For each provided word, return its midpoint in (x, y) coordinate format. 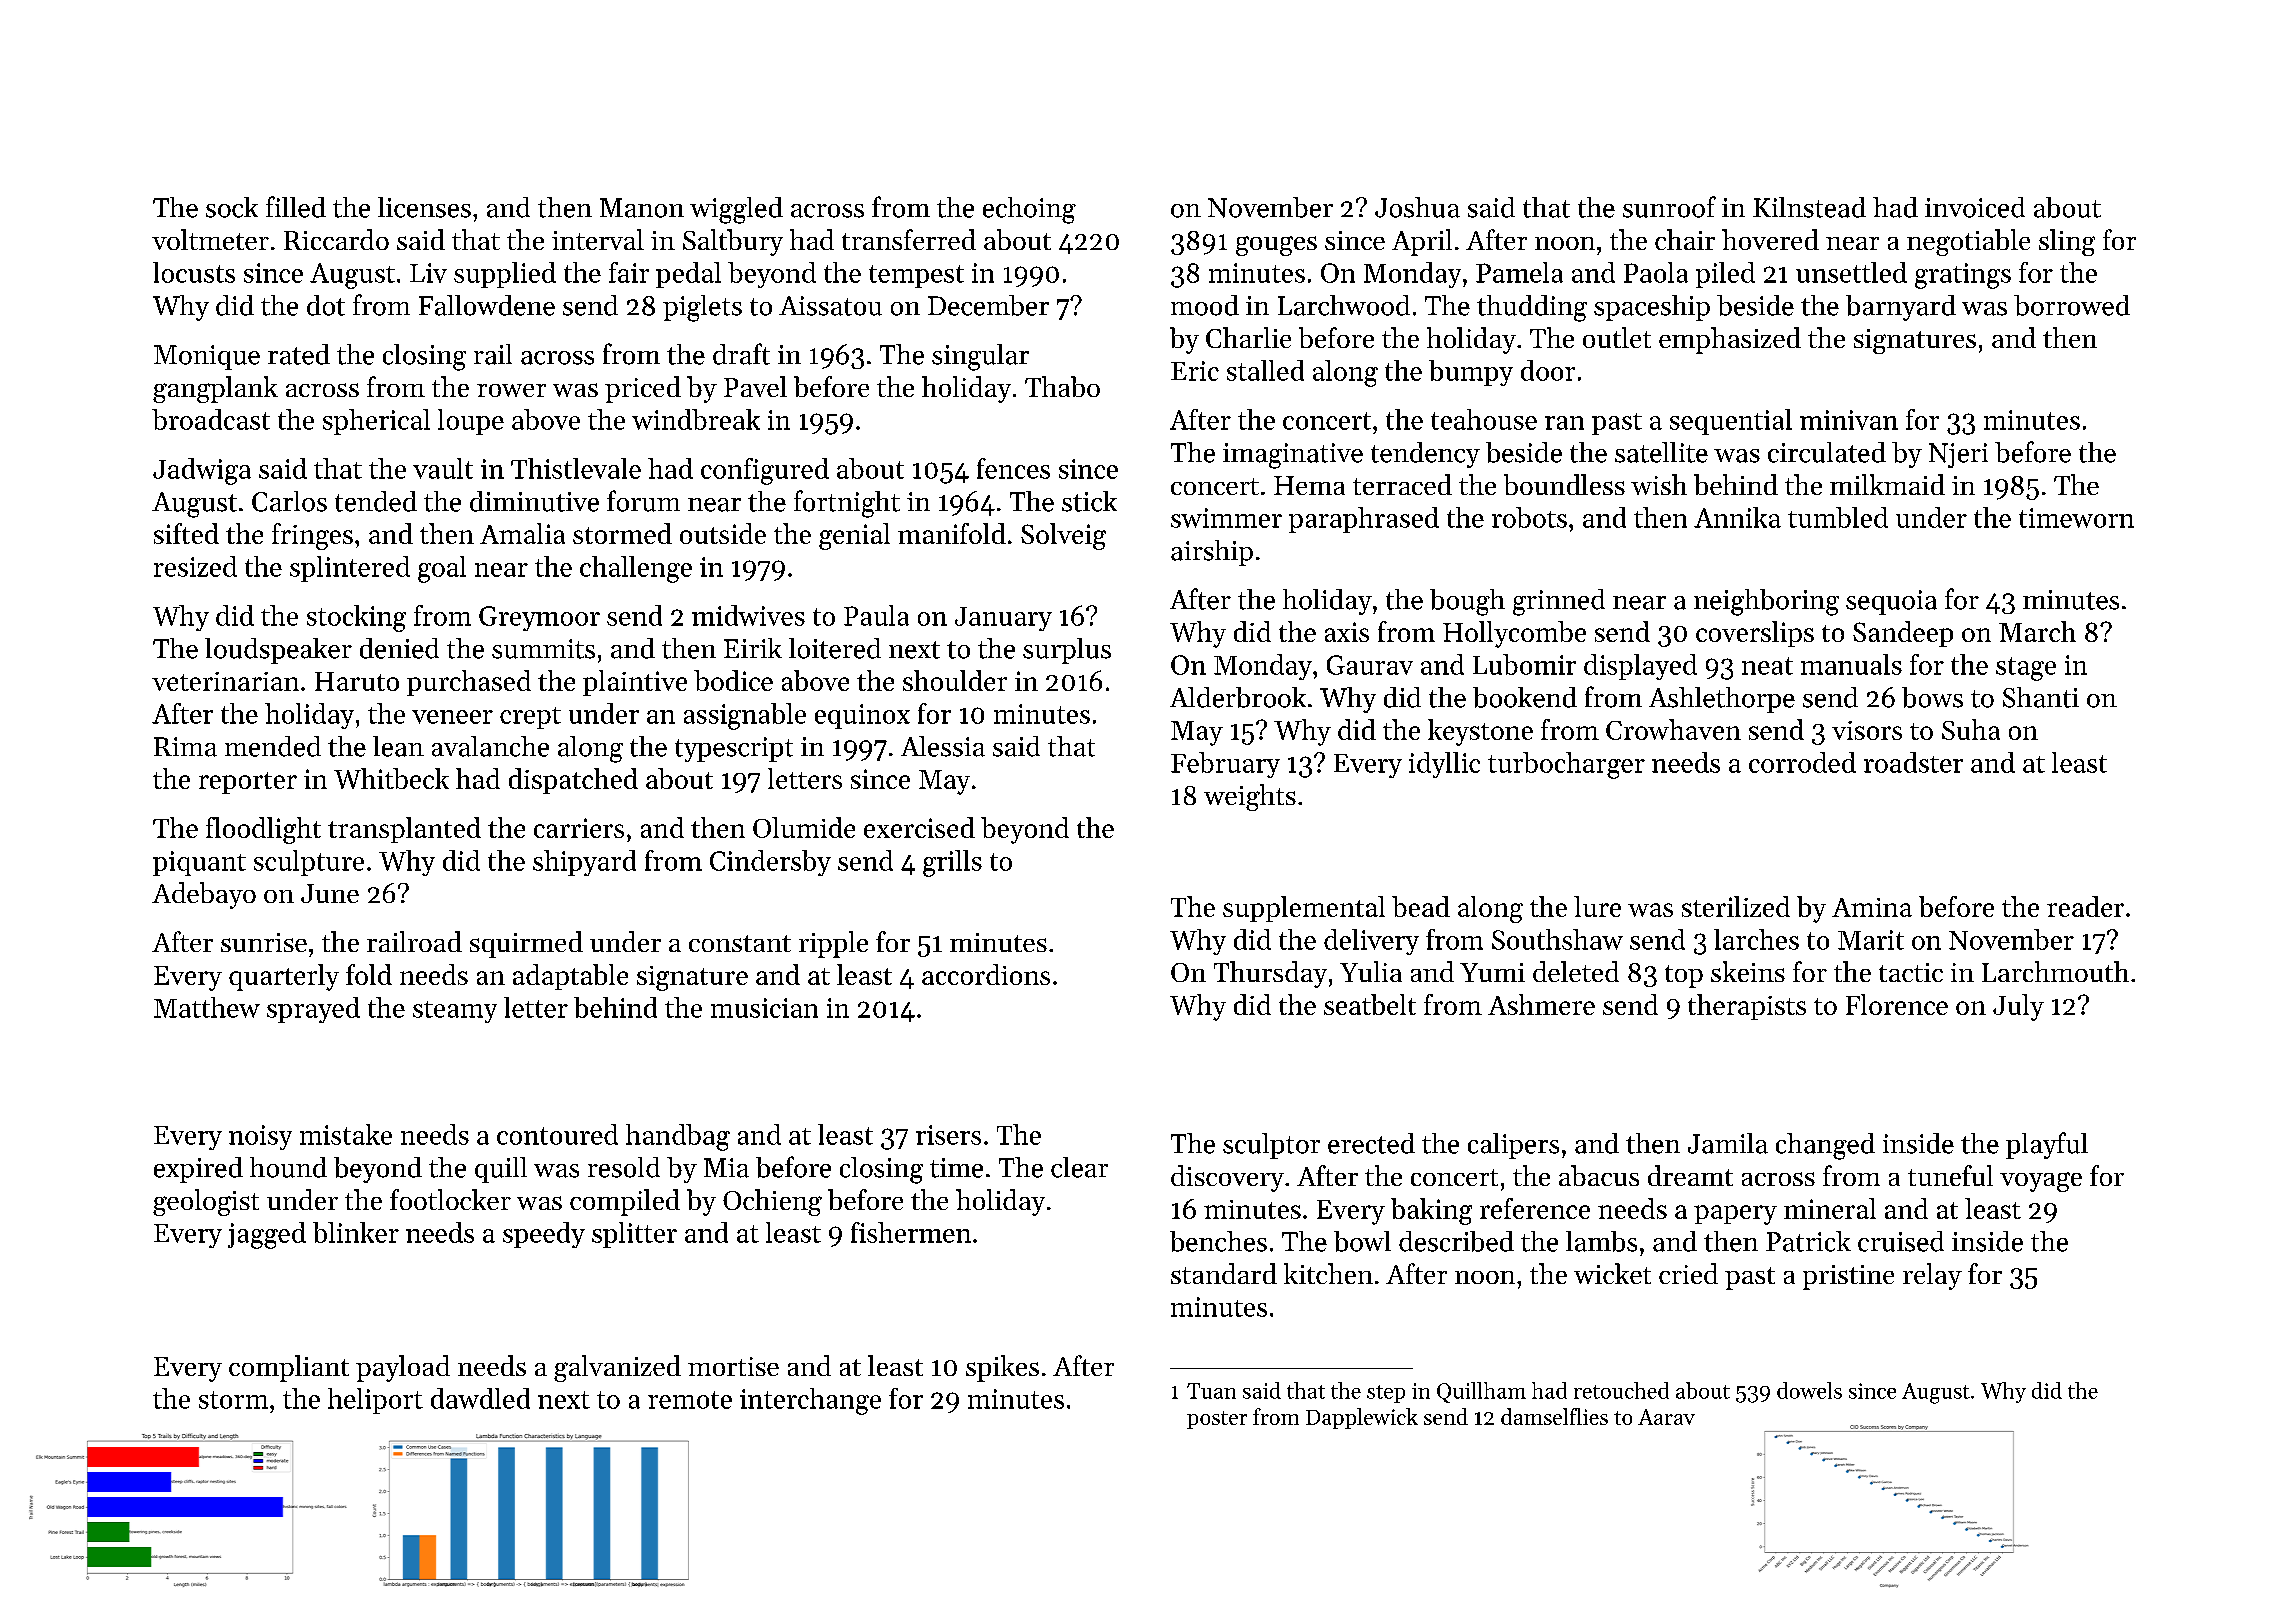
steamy (455, 1012)
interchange (810, 1401)
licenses (424, 207)
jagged (267, 1235)
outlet (1617, 337)
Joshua (1417, 207)
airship (1212, 553)
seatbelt (1370, 1004)
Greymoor (539, 618)
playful (2047, 1145)
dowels (1809, 1390)
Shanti (2041, 697)
